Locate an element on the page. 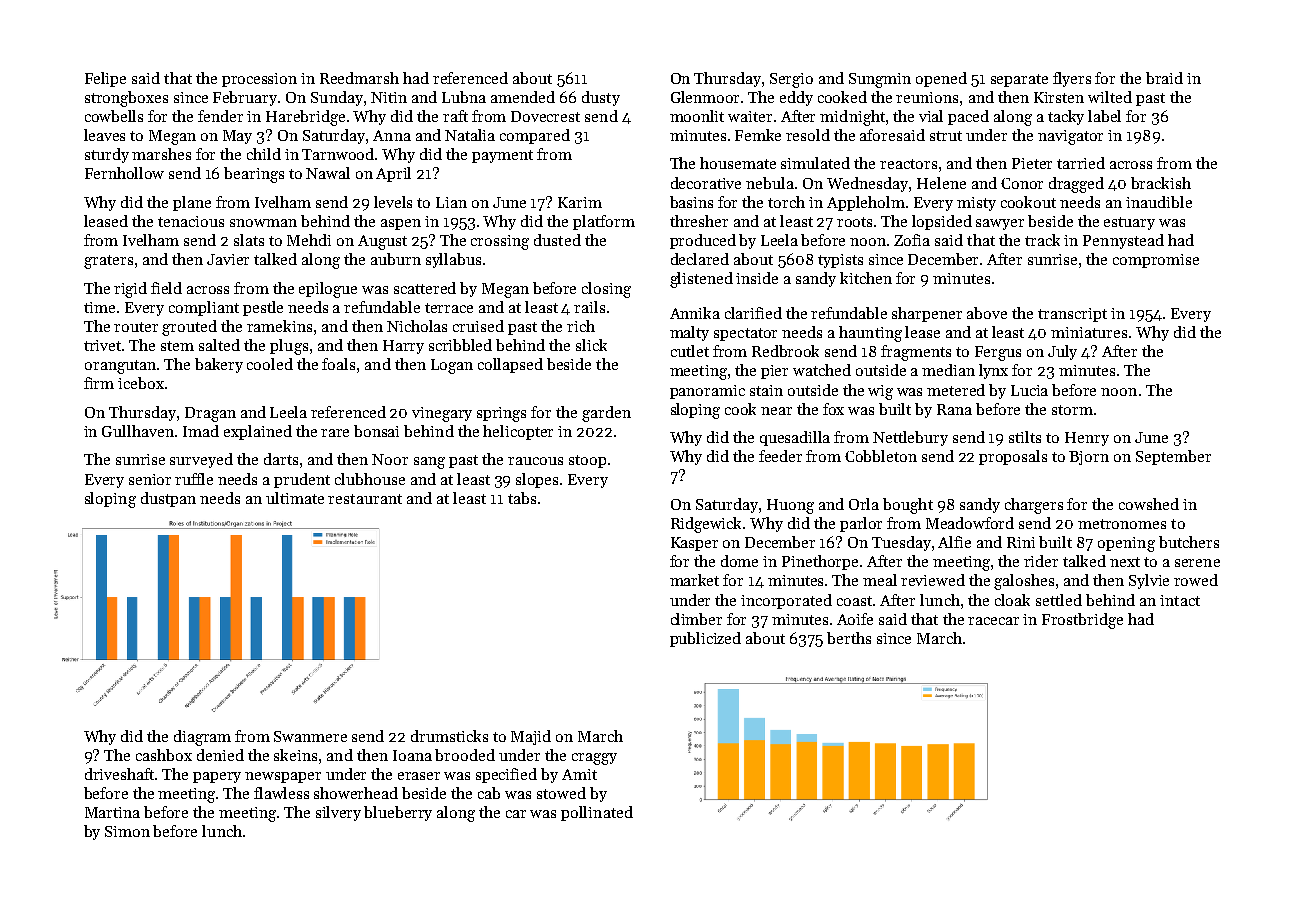 Image resolution: width=1308 pixels, height=924 pixels. eddy is located at coordinates (796, 98).
